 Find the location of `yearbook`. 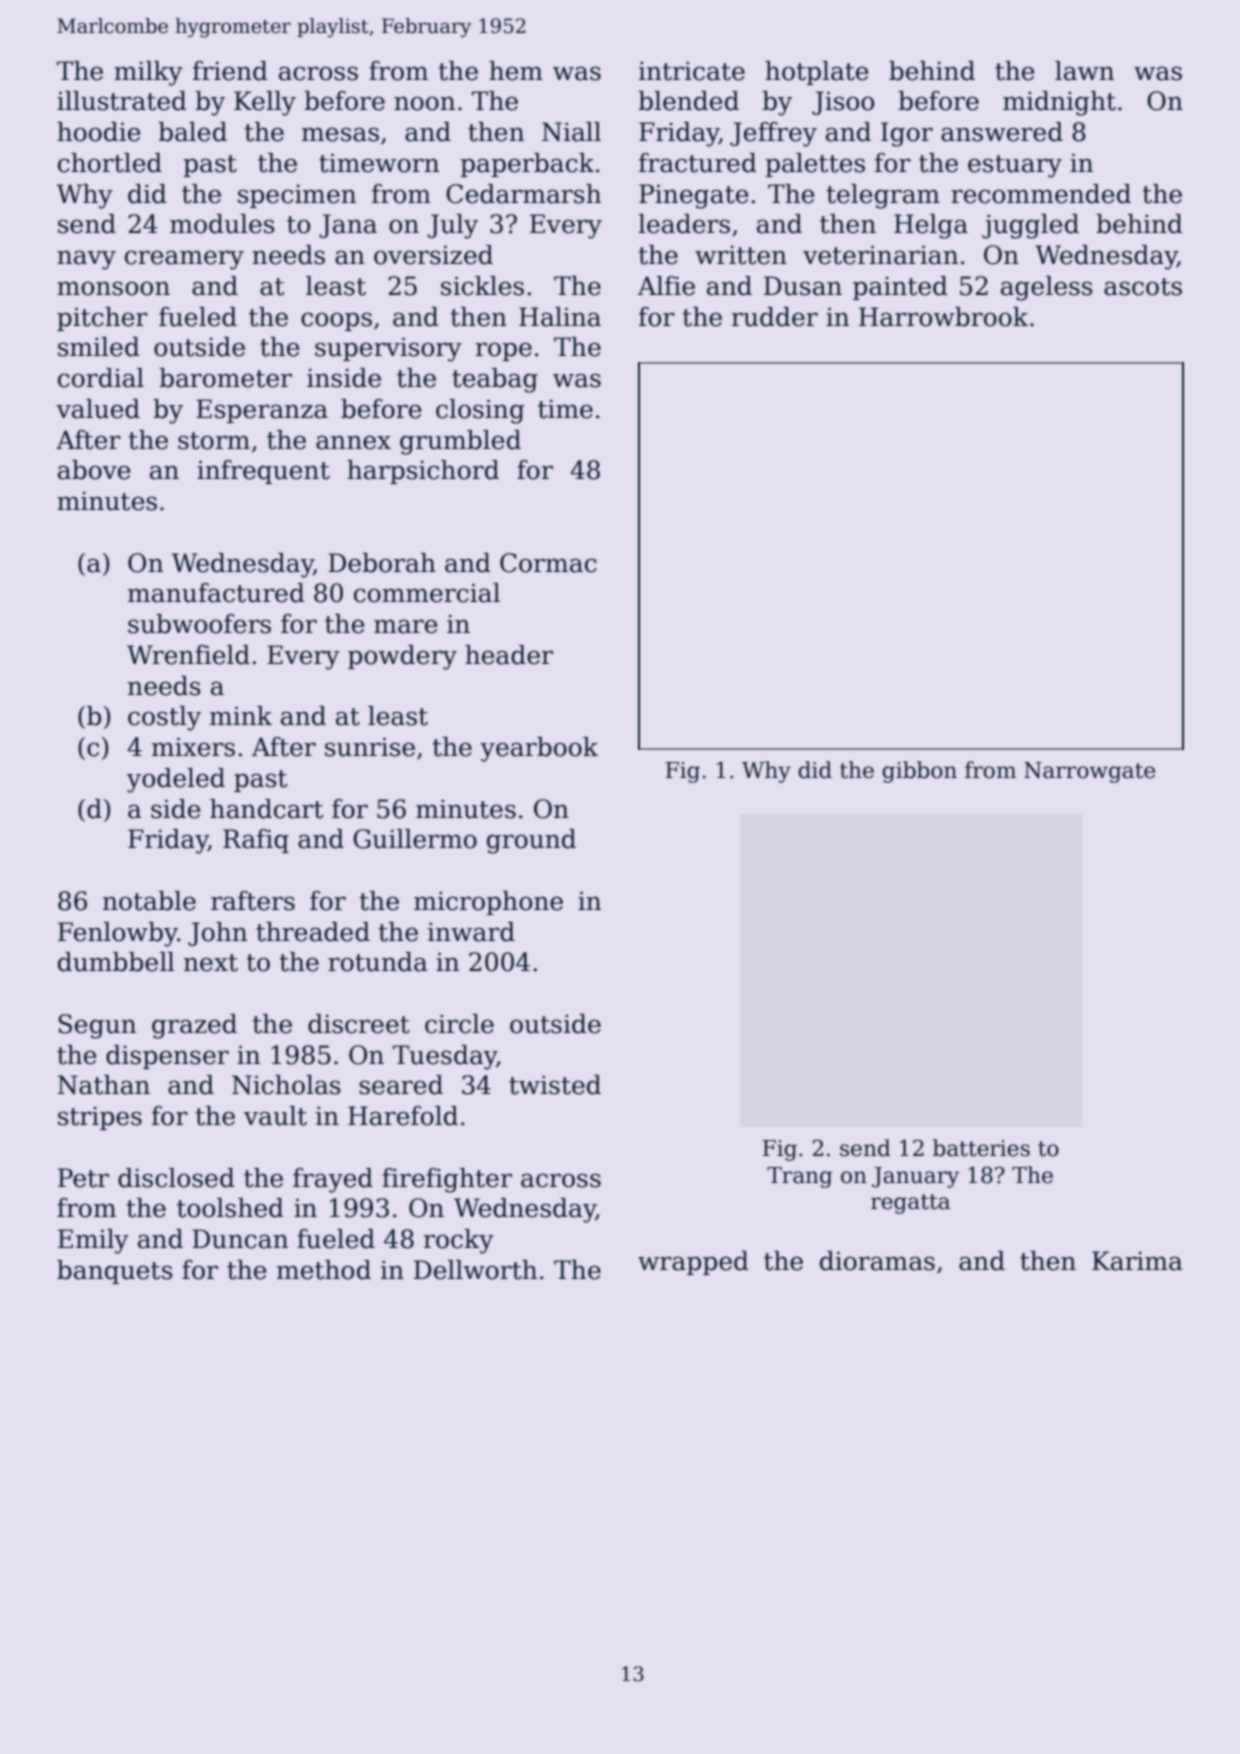

yearbook is located at coordinates (539, 749).
